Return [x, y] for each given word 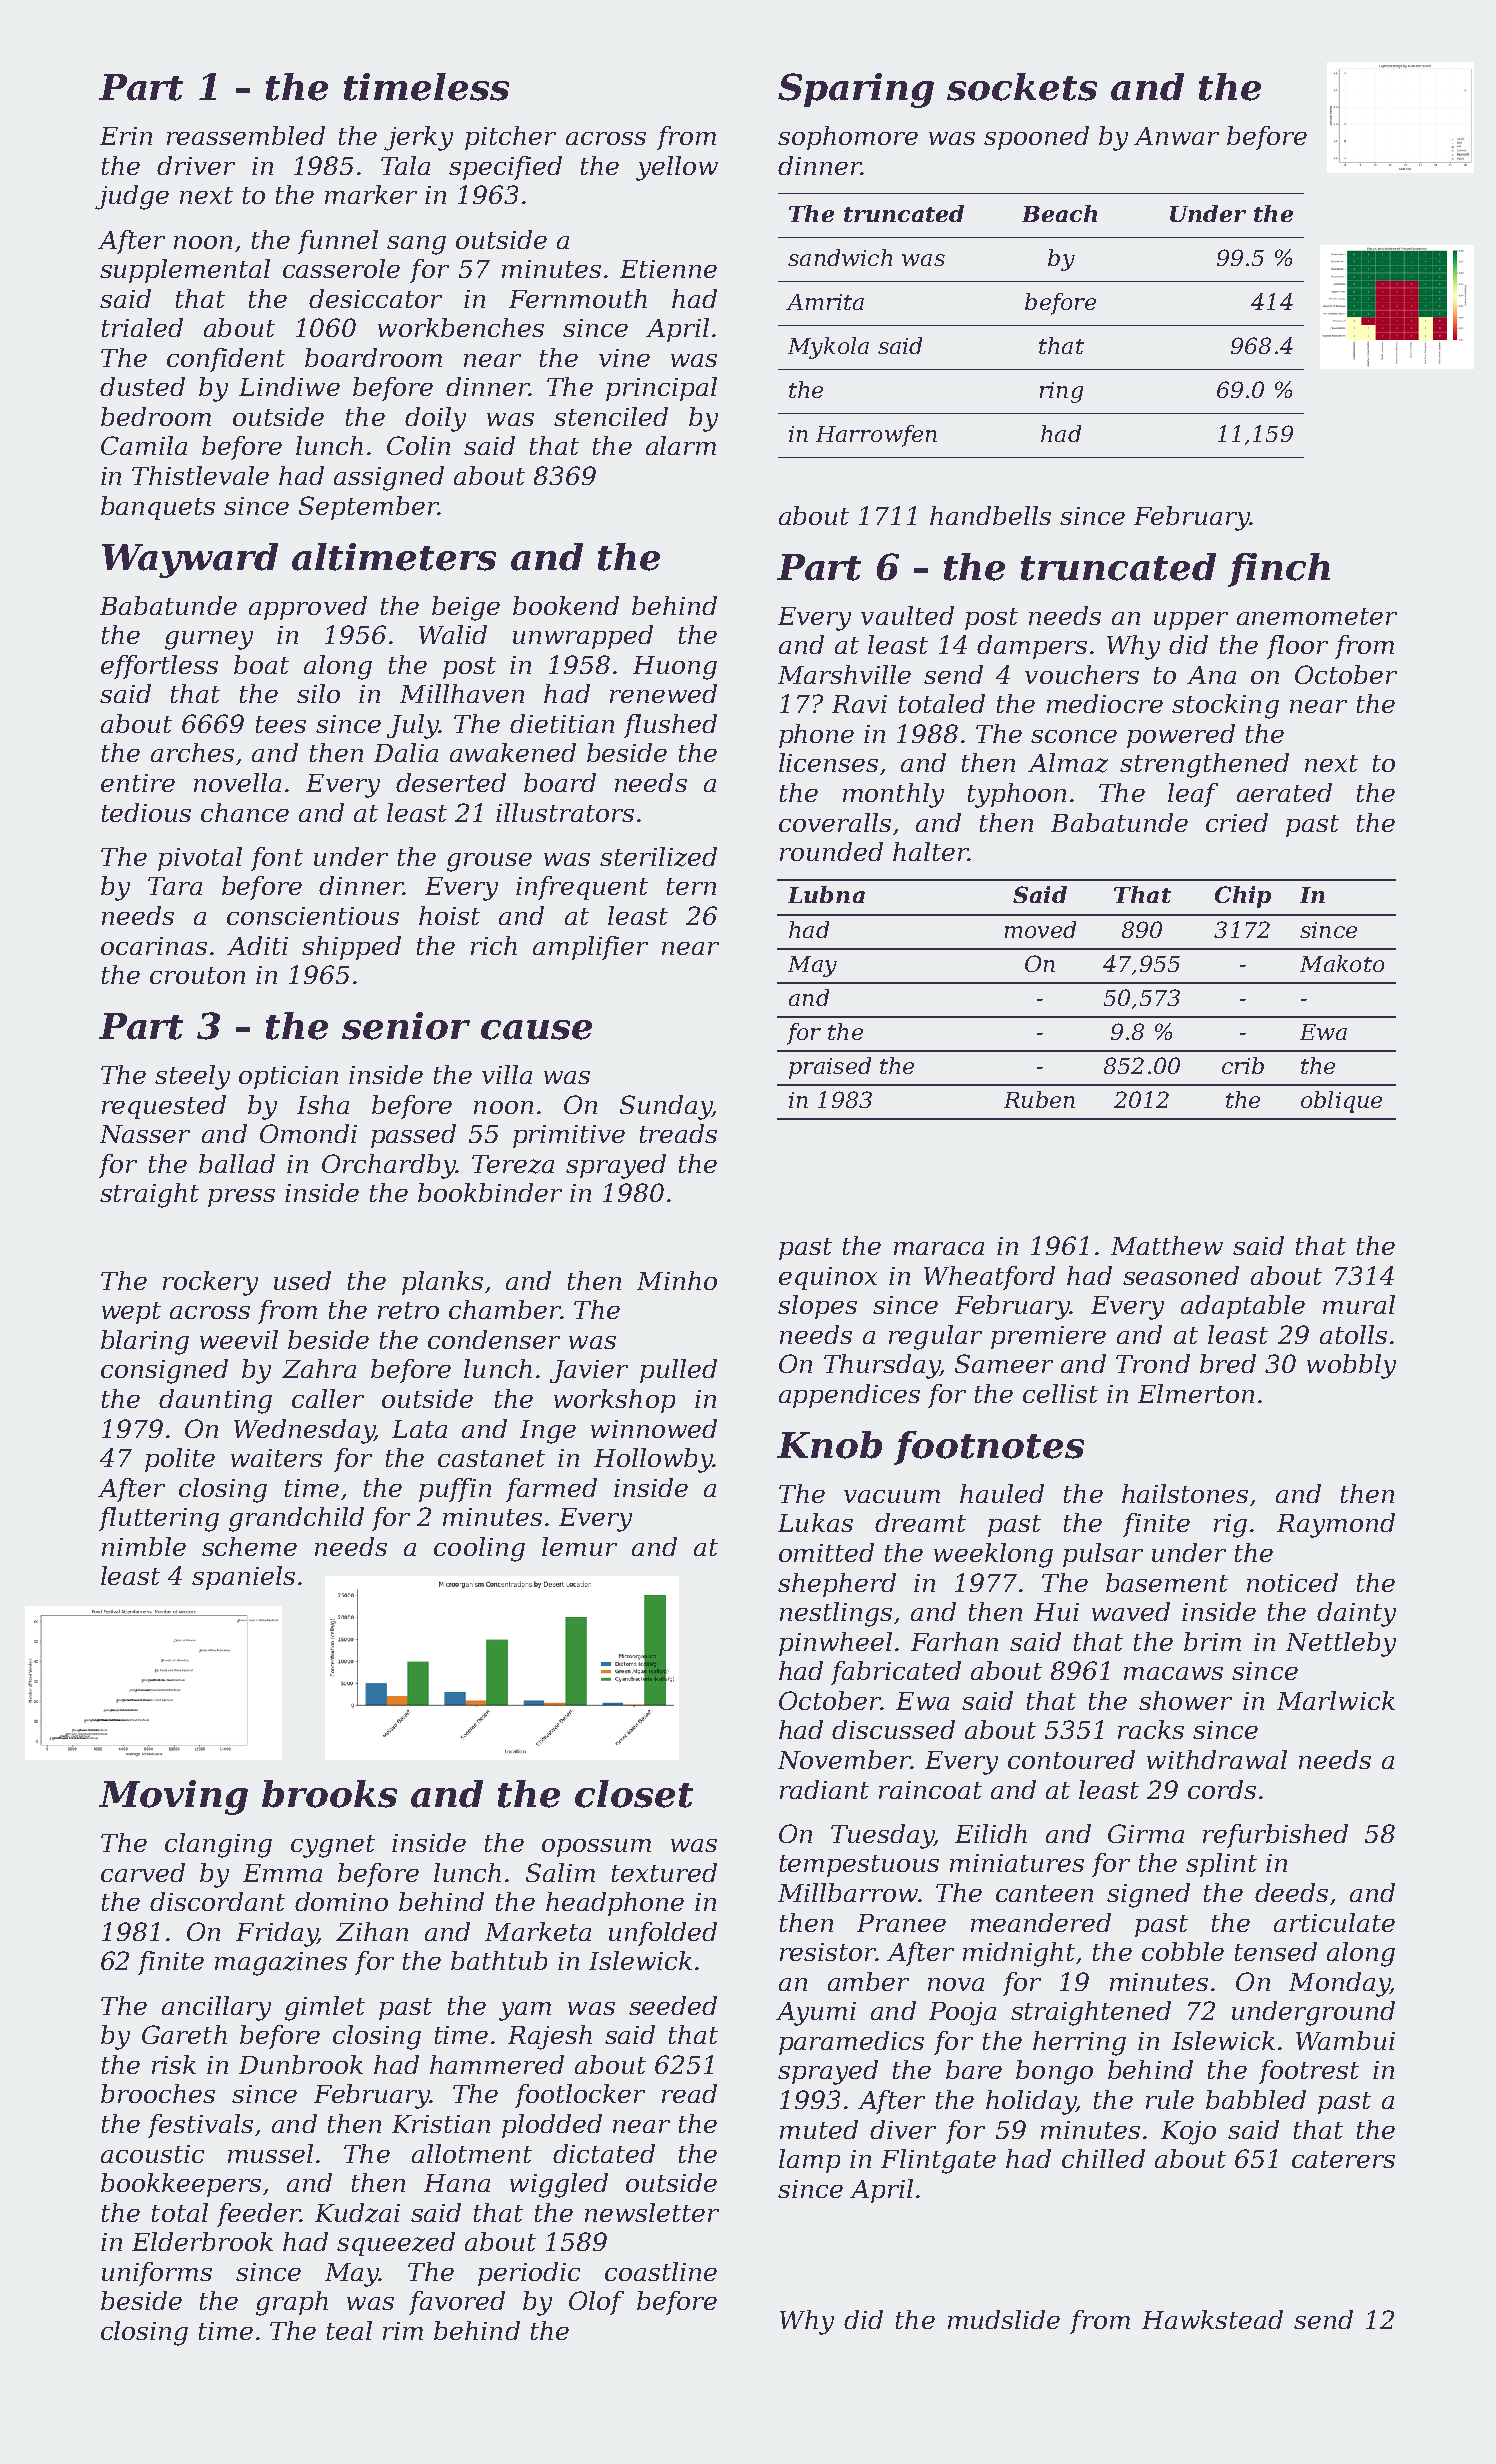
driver [196, 165]
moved [1040, 929]
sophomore [848, 138]
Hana [457, 2183]
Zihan [372, 1931]
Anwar [1176, 136]
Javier [589, 1371]
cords [1222, 1789]
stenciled [611, 416]
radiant [824, 1789]
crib [1243, 1065]
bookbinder [490, 1192]
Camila [144, 445]
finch [1279, 570]
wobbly [1351, 1366]
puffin [455, 1490]
